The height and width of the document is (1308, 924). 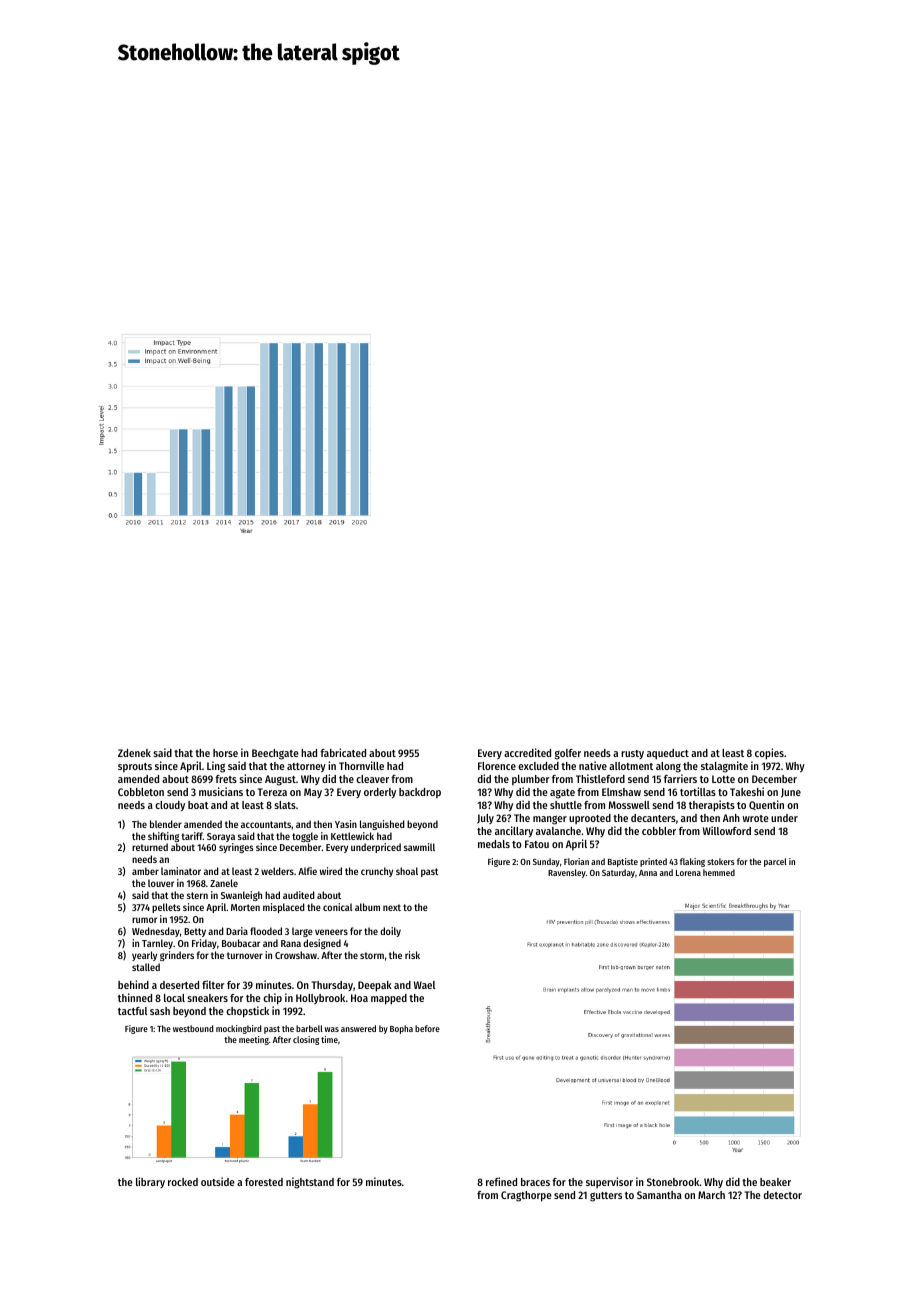 I want to click on rumor, so click(x=144, y=920).
